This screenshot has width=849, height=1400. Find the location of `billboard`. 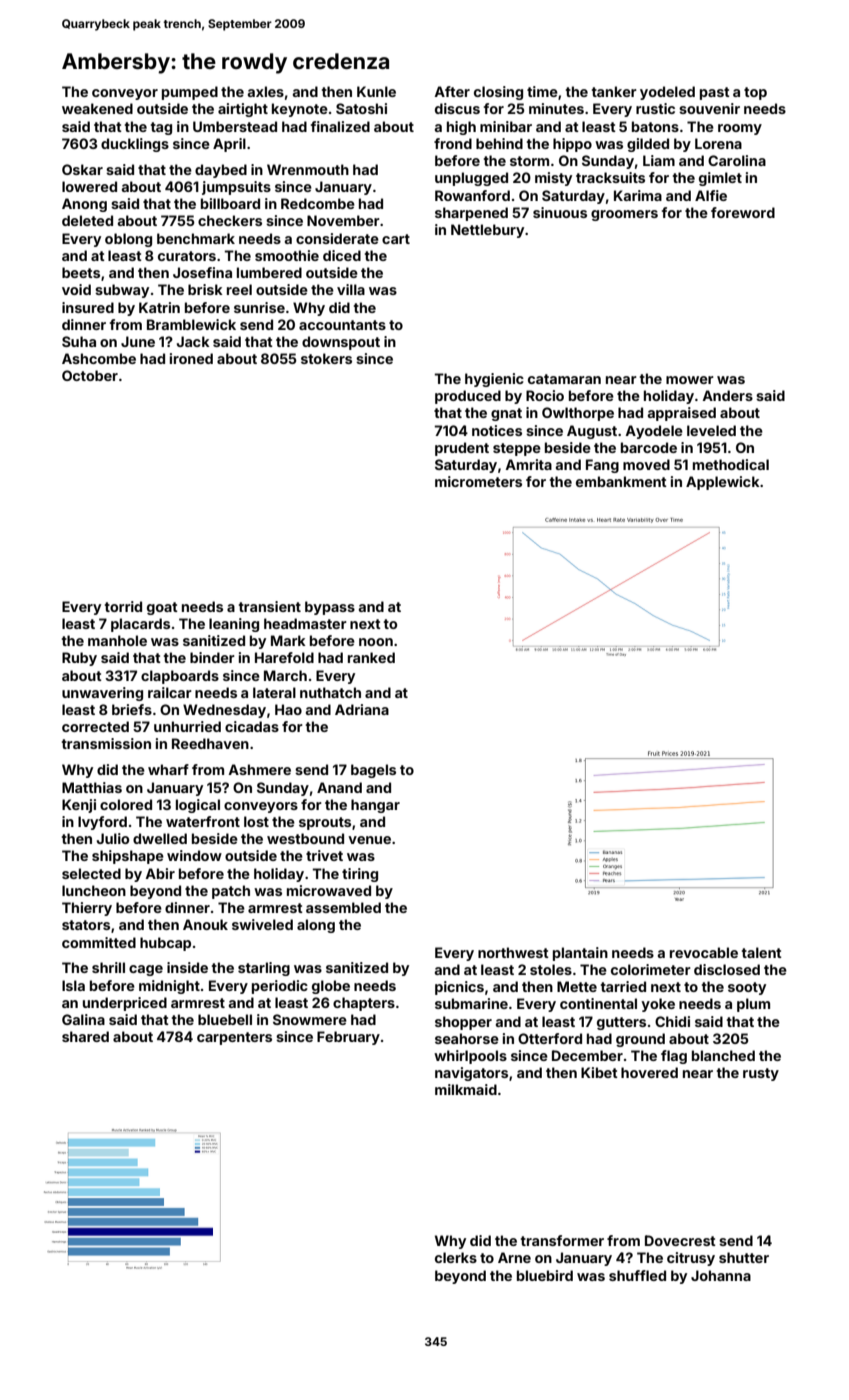

billboard is located at coordinates (230, 203).
